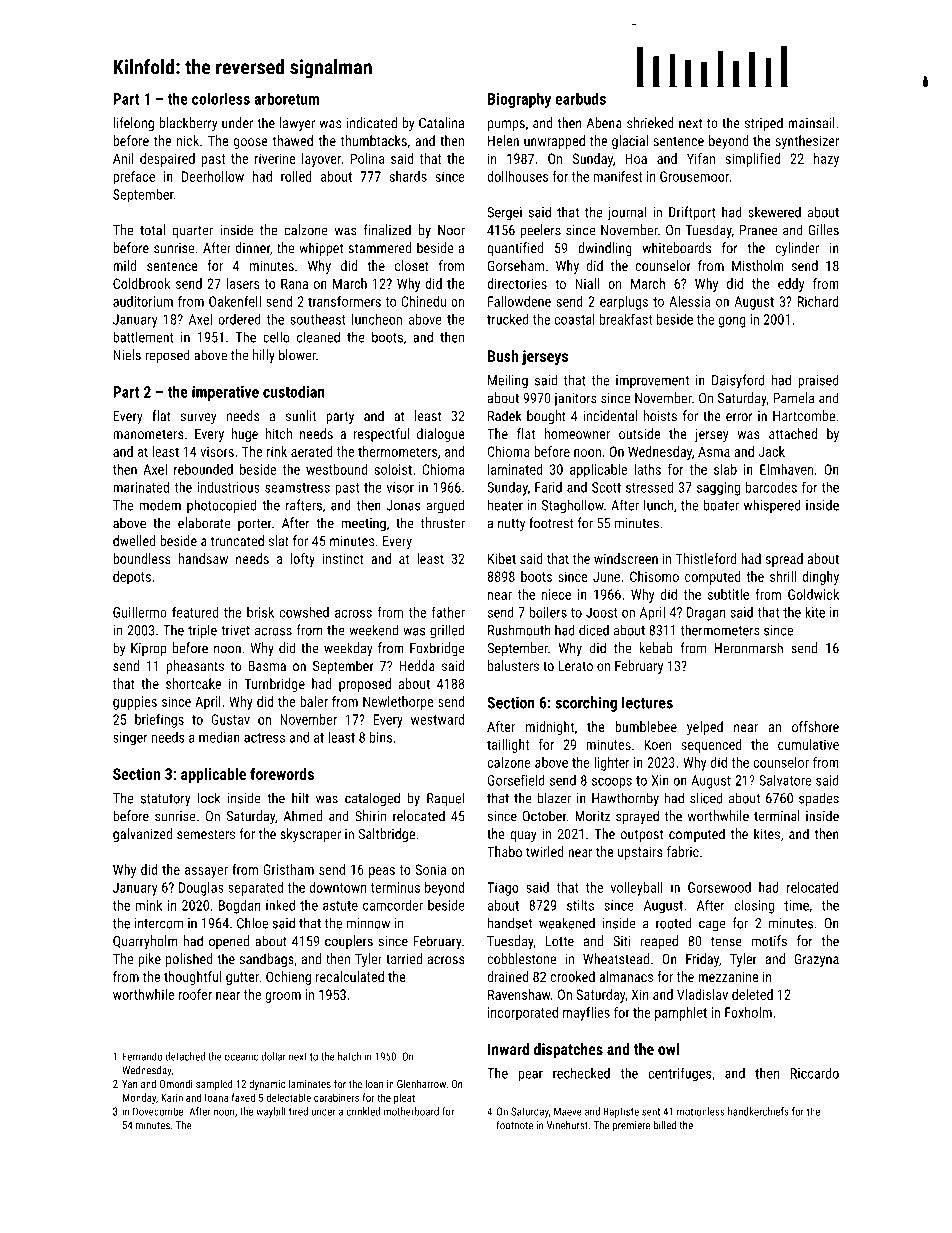 This screenshot has width=952, height=1233. I want to click on despaired, so click(167, 160).
